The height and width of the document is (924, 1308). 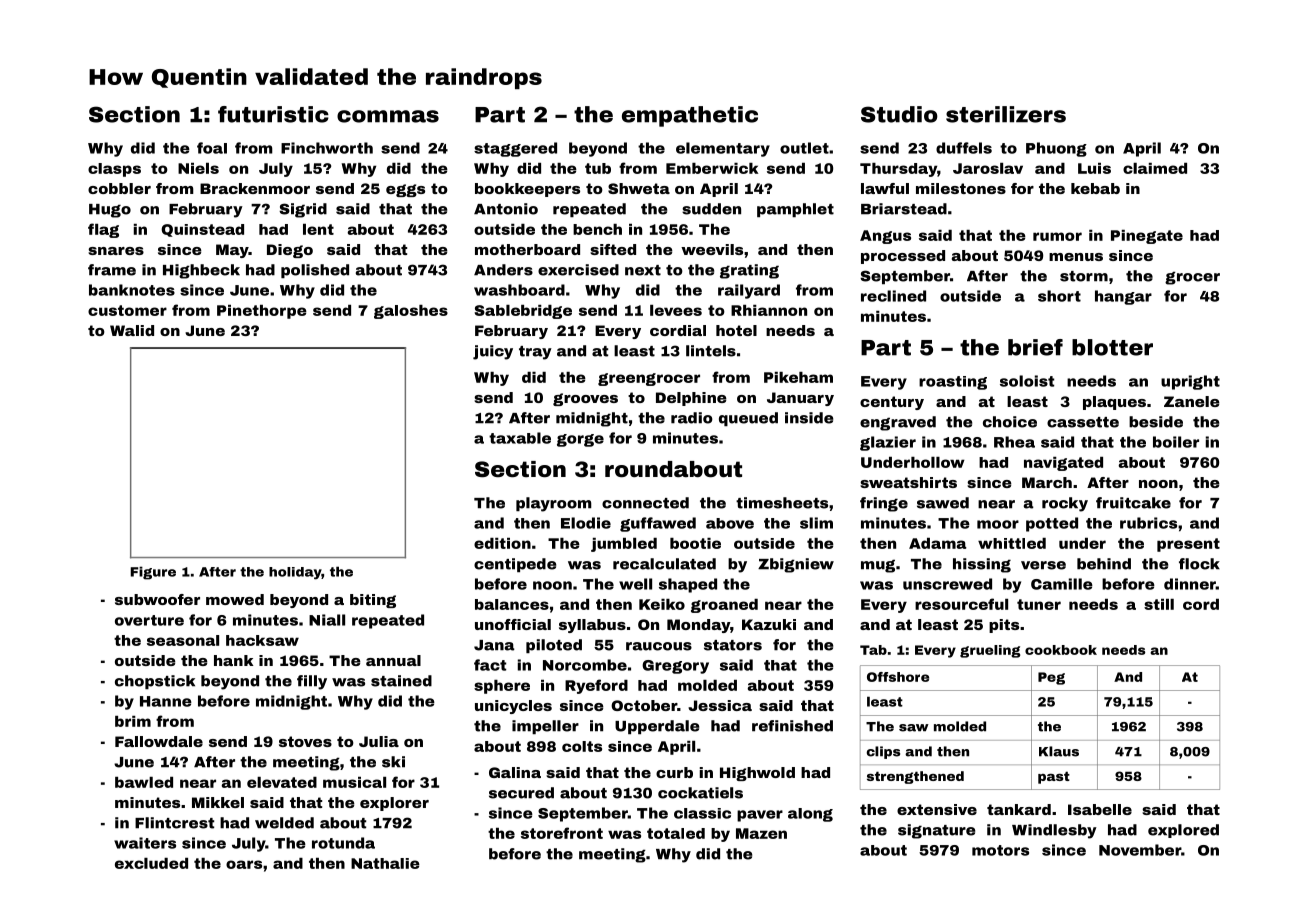 What do you see at coordinates (282, 782) in the document?
I see `elevated` at bounding box center [282, 782].
